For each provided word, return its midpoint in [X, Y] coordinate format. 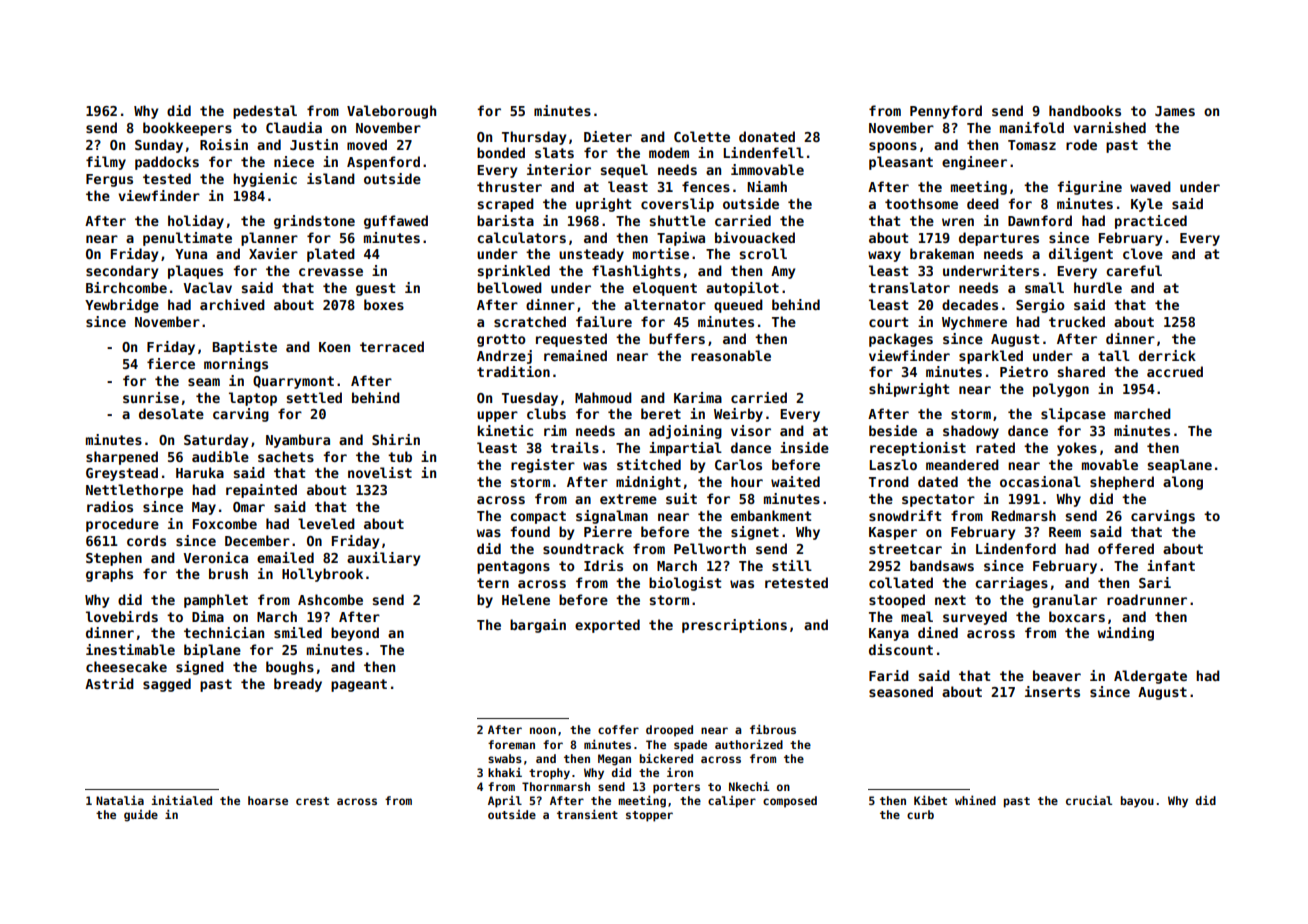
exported [607, 626]
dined [938, 632]
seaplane [1179, 466]
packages [901, 340]
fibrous [773, 729]
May [204, 508]
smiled [298, 632]
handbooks [1085, 110]
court [888, 322]
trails [575, 447]
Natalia [120, 800]
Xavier [273, 253]
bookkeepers [187, 129]
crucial [1089, 800]
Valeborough [391, 112]
